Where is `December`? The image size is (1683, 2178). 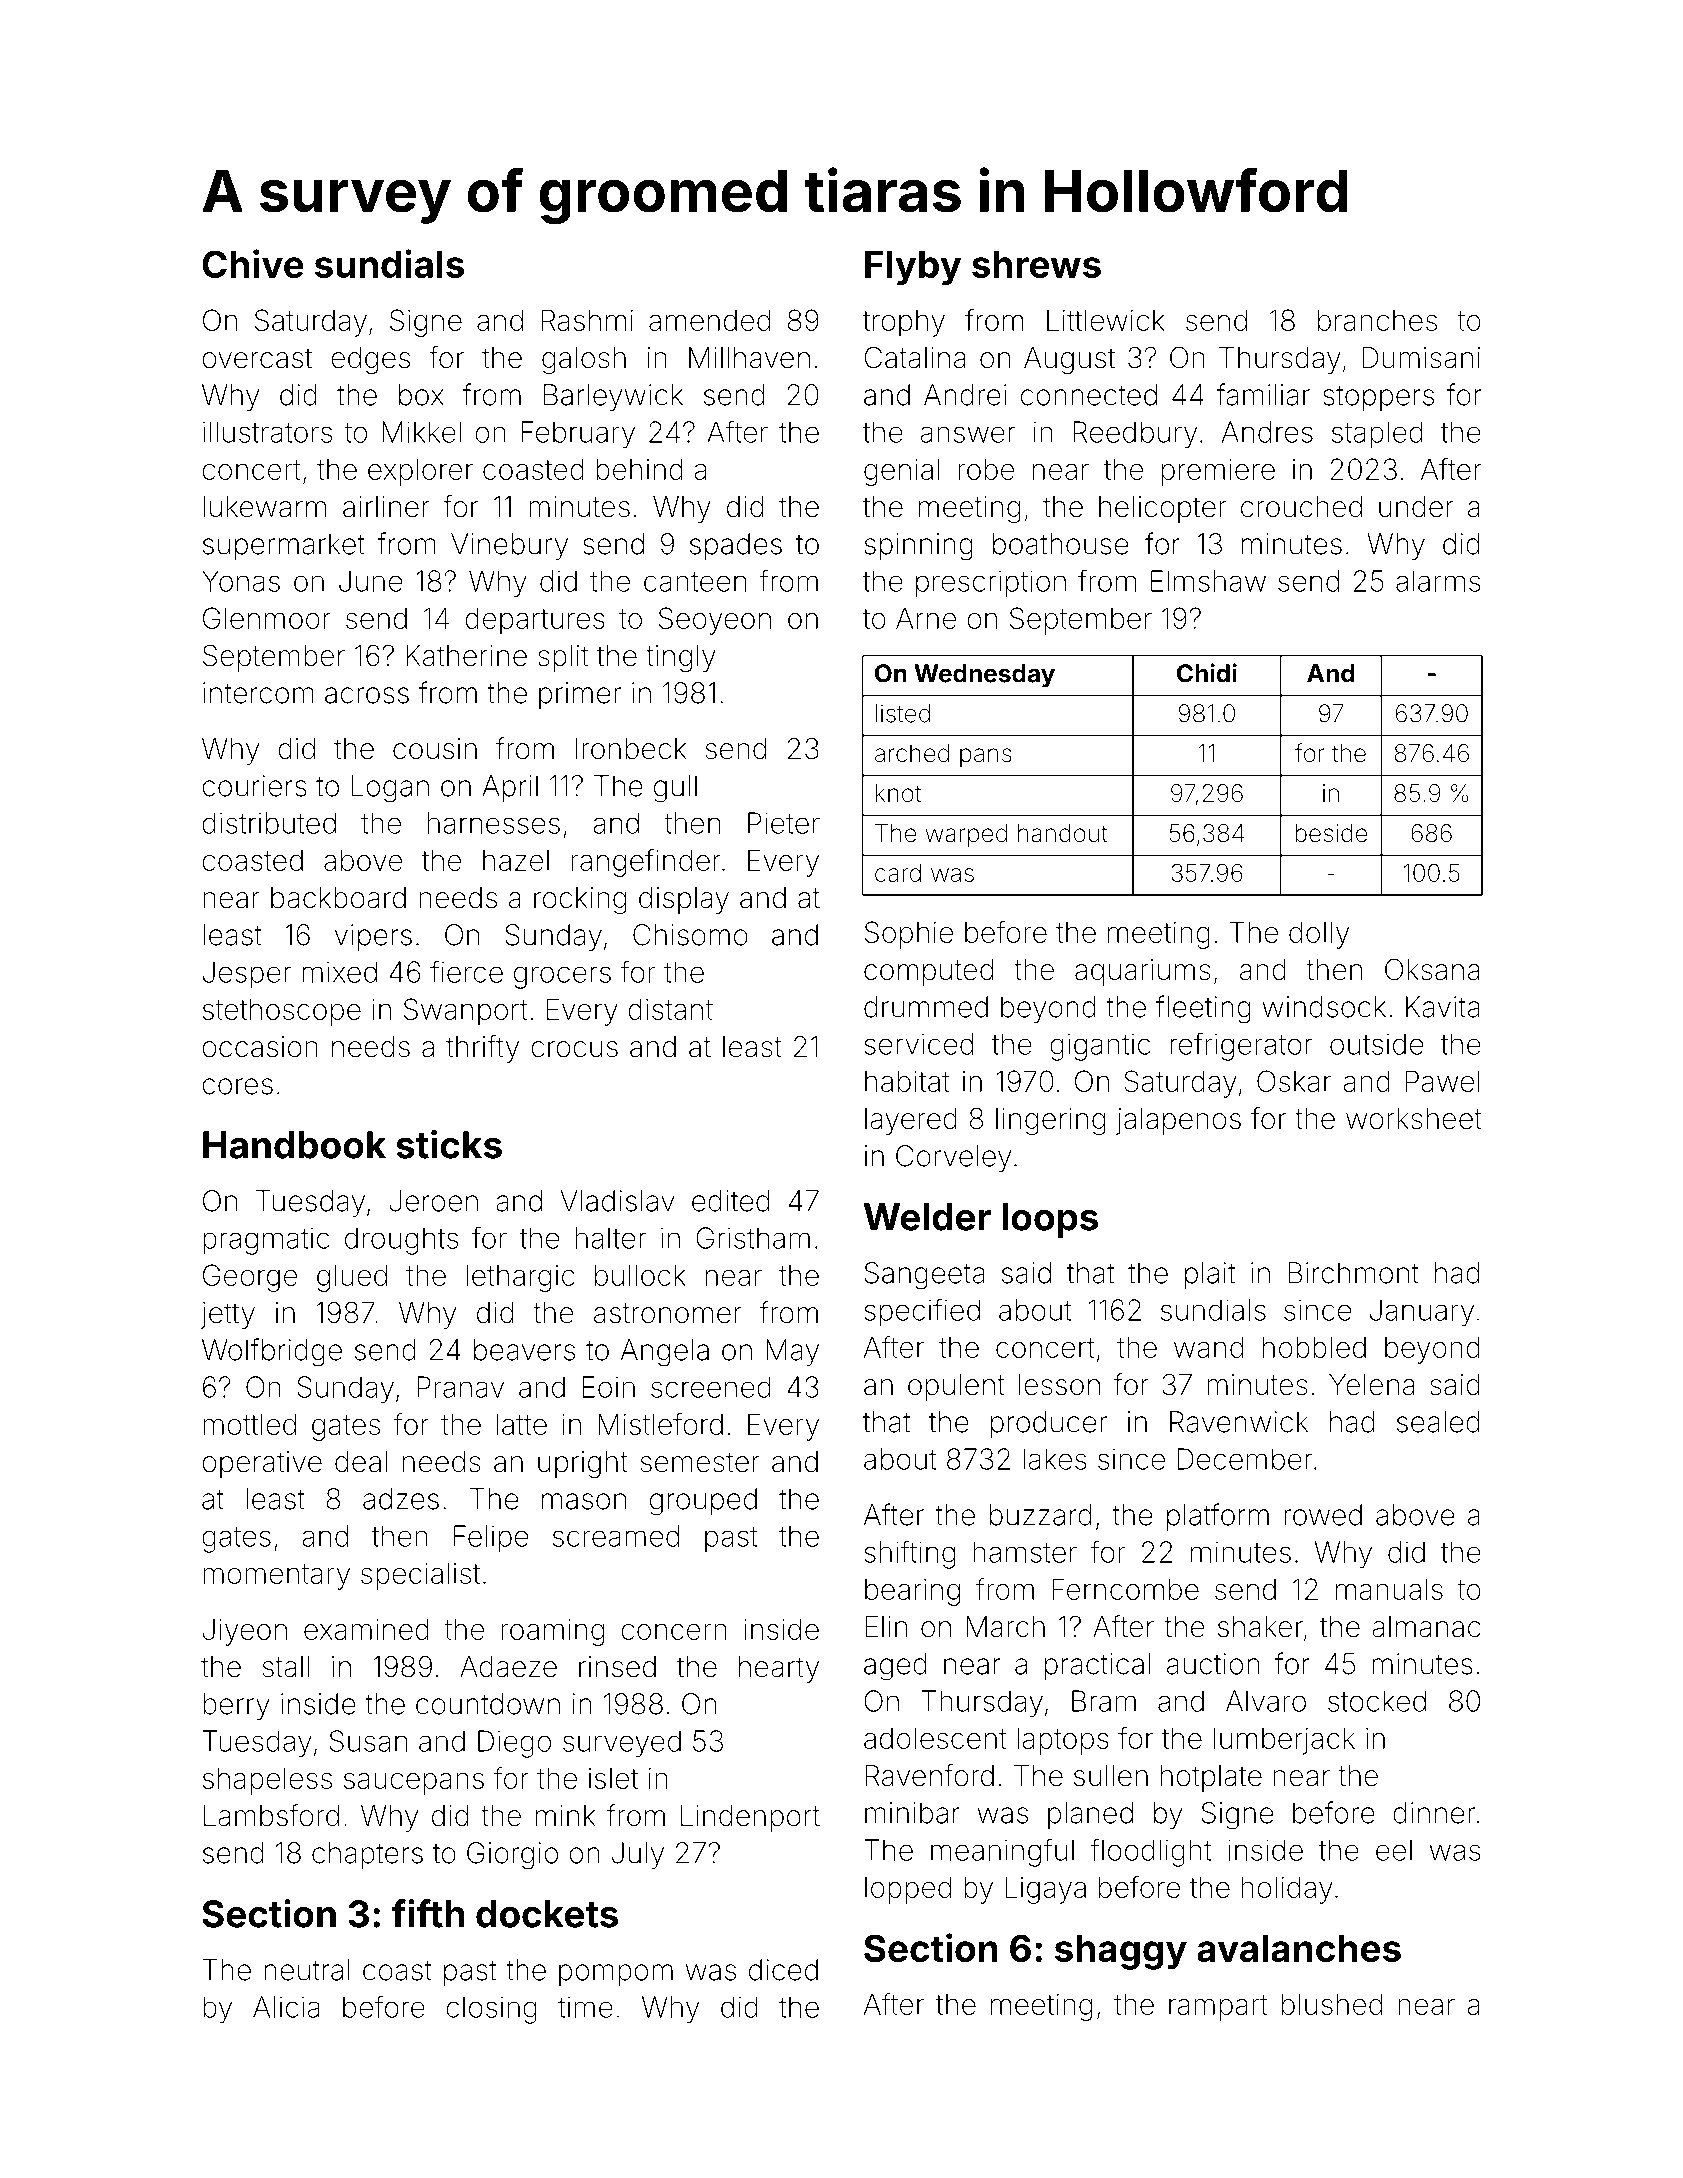
December is located at coordinates (1245, 1459).
